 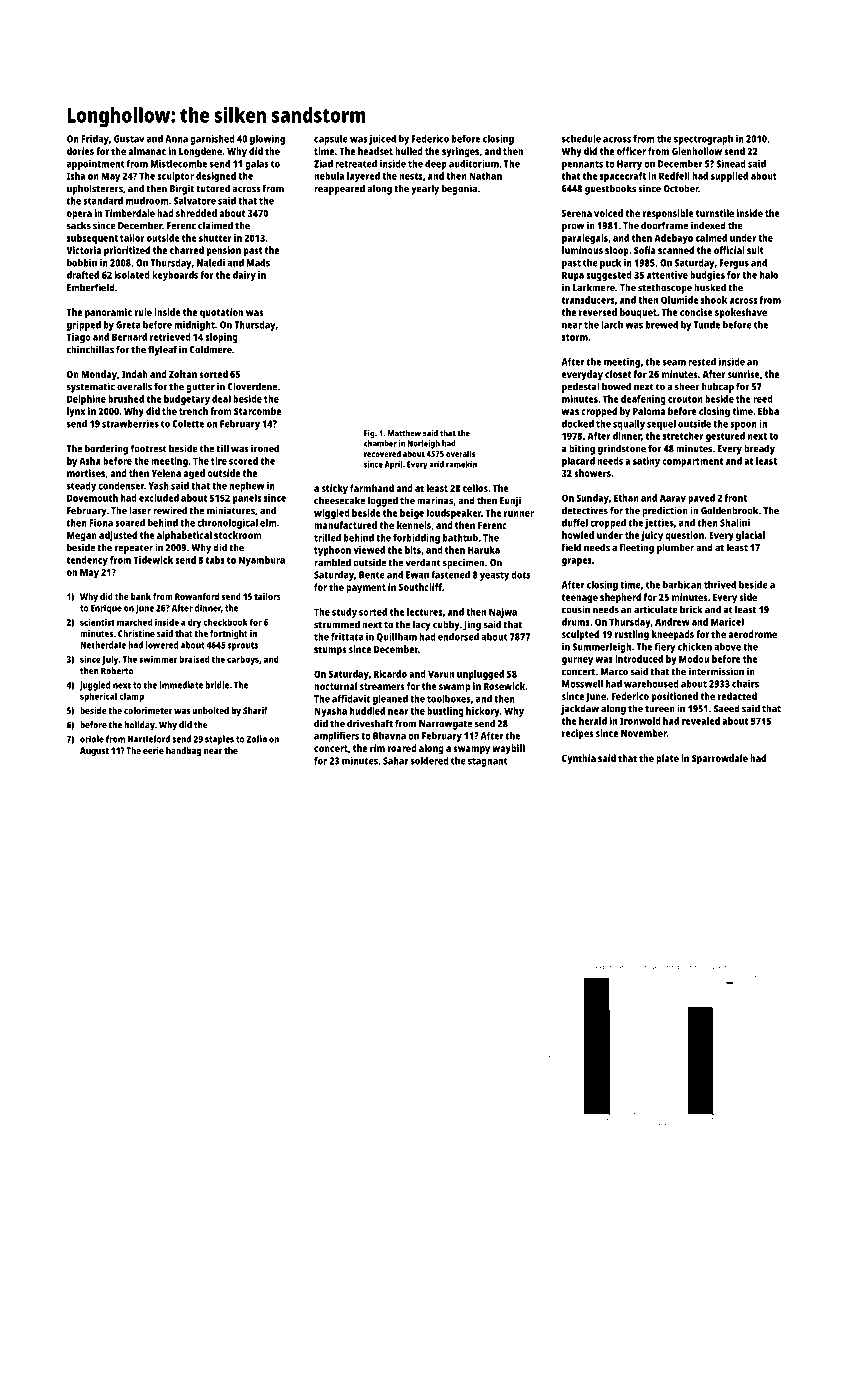 I want to click on stagnant, so click(x=488, y=762).
